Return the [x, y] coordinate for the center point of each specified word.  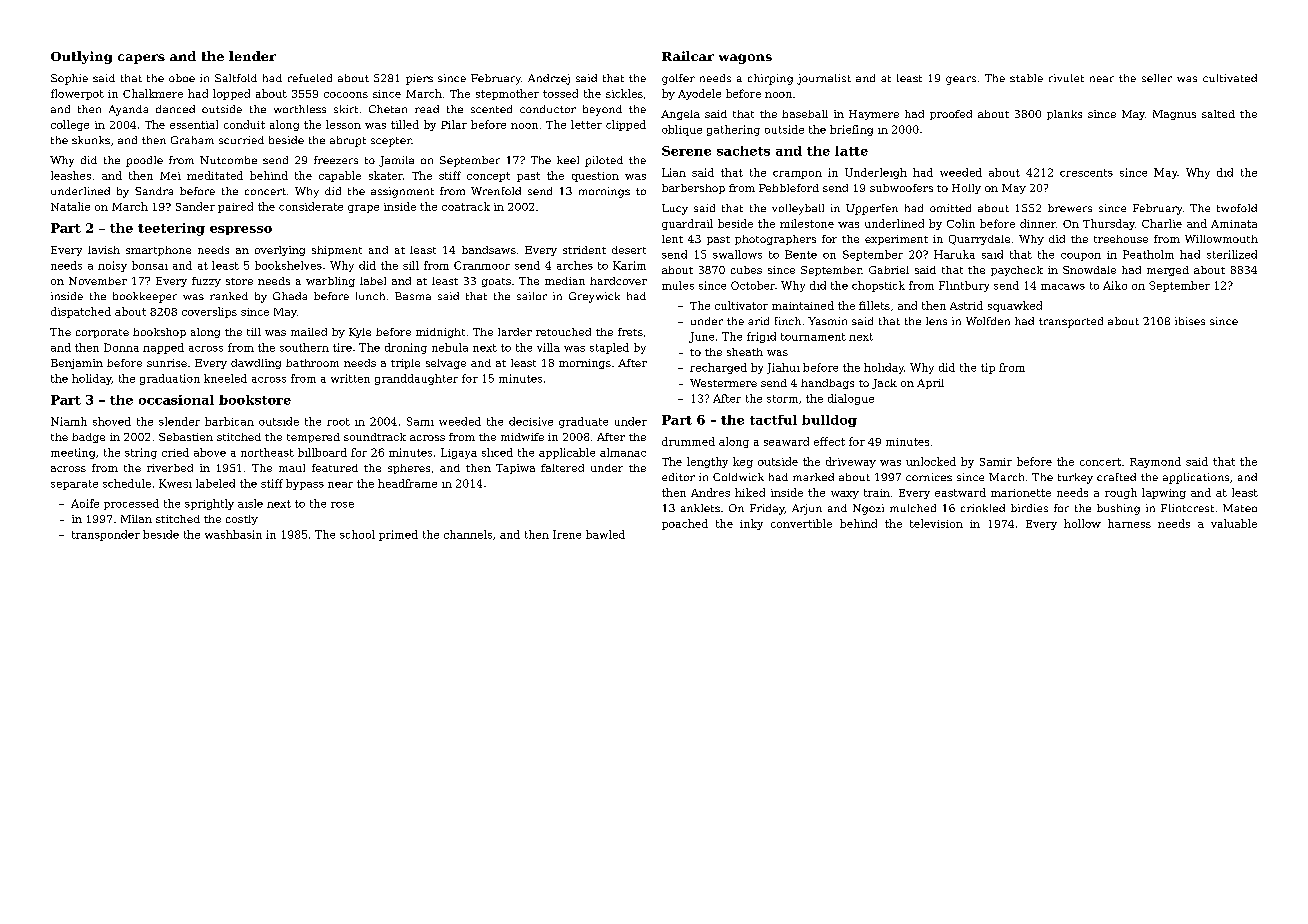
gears [961, 80]
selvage [446, 364]
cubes [746, 270]
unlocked [931, 461]
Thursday [1109, 224]
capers [141, 59]
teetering [171, 229]
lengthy [707, 462]
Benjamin [77, 364]
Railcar [688, 56]
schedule [127, 483]
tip [988, 368]
